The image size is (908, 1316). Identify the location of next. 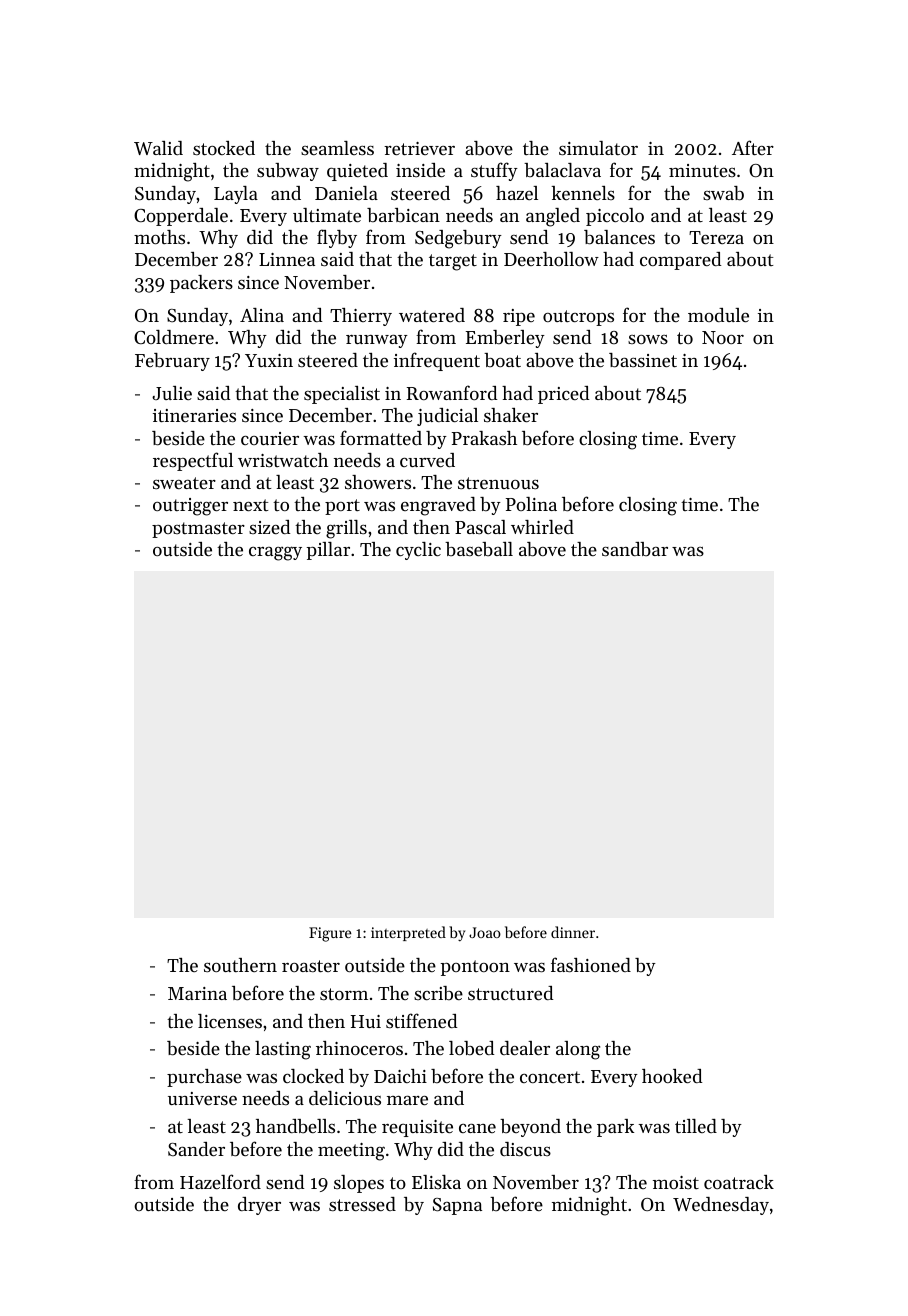
(250, 505).
